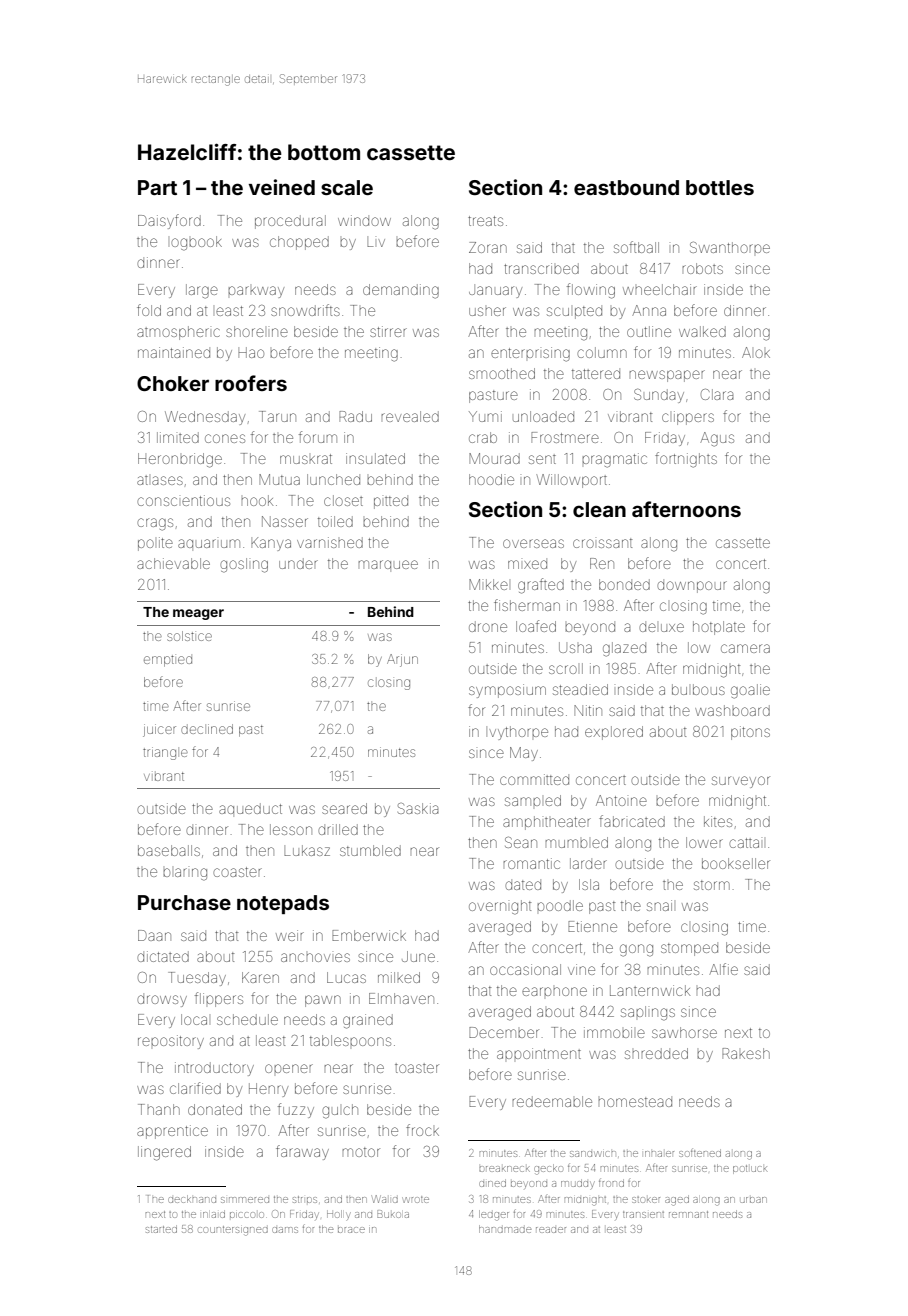 The width and height of the screenshot is (908, 1316). Describe the element at coordinates (756, 352) in the screenshot. I see `Alok` at that location.
